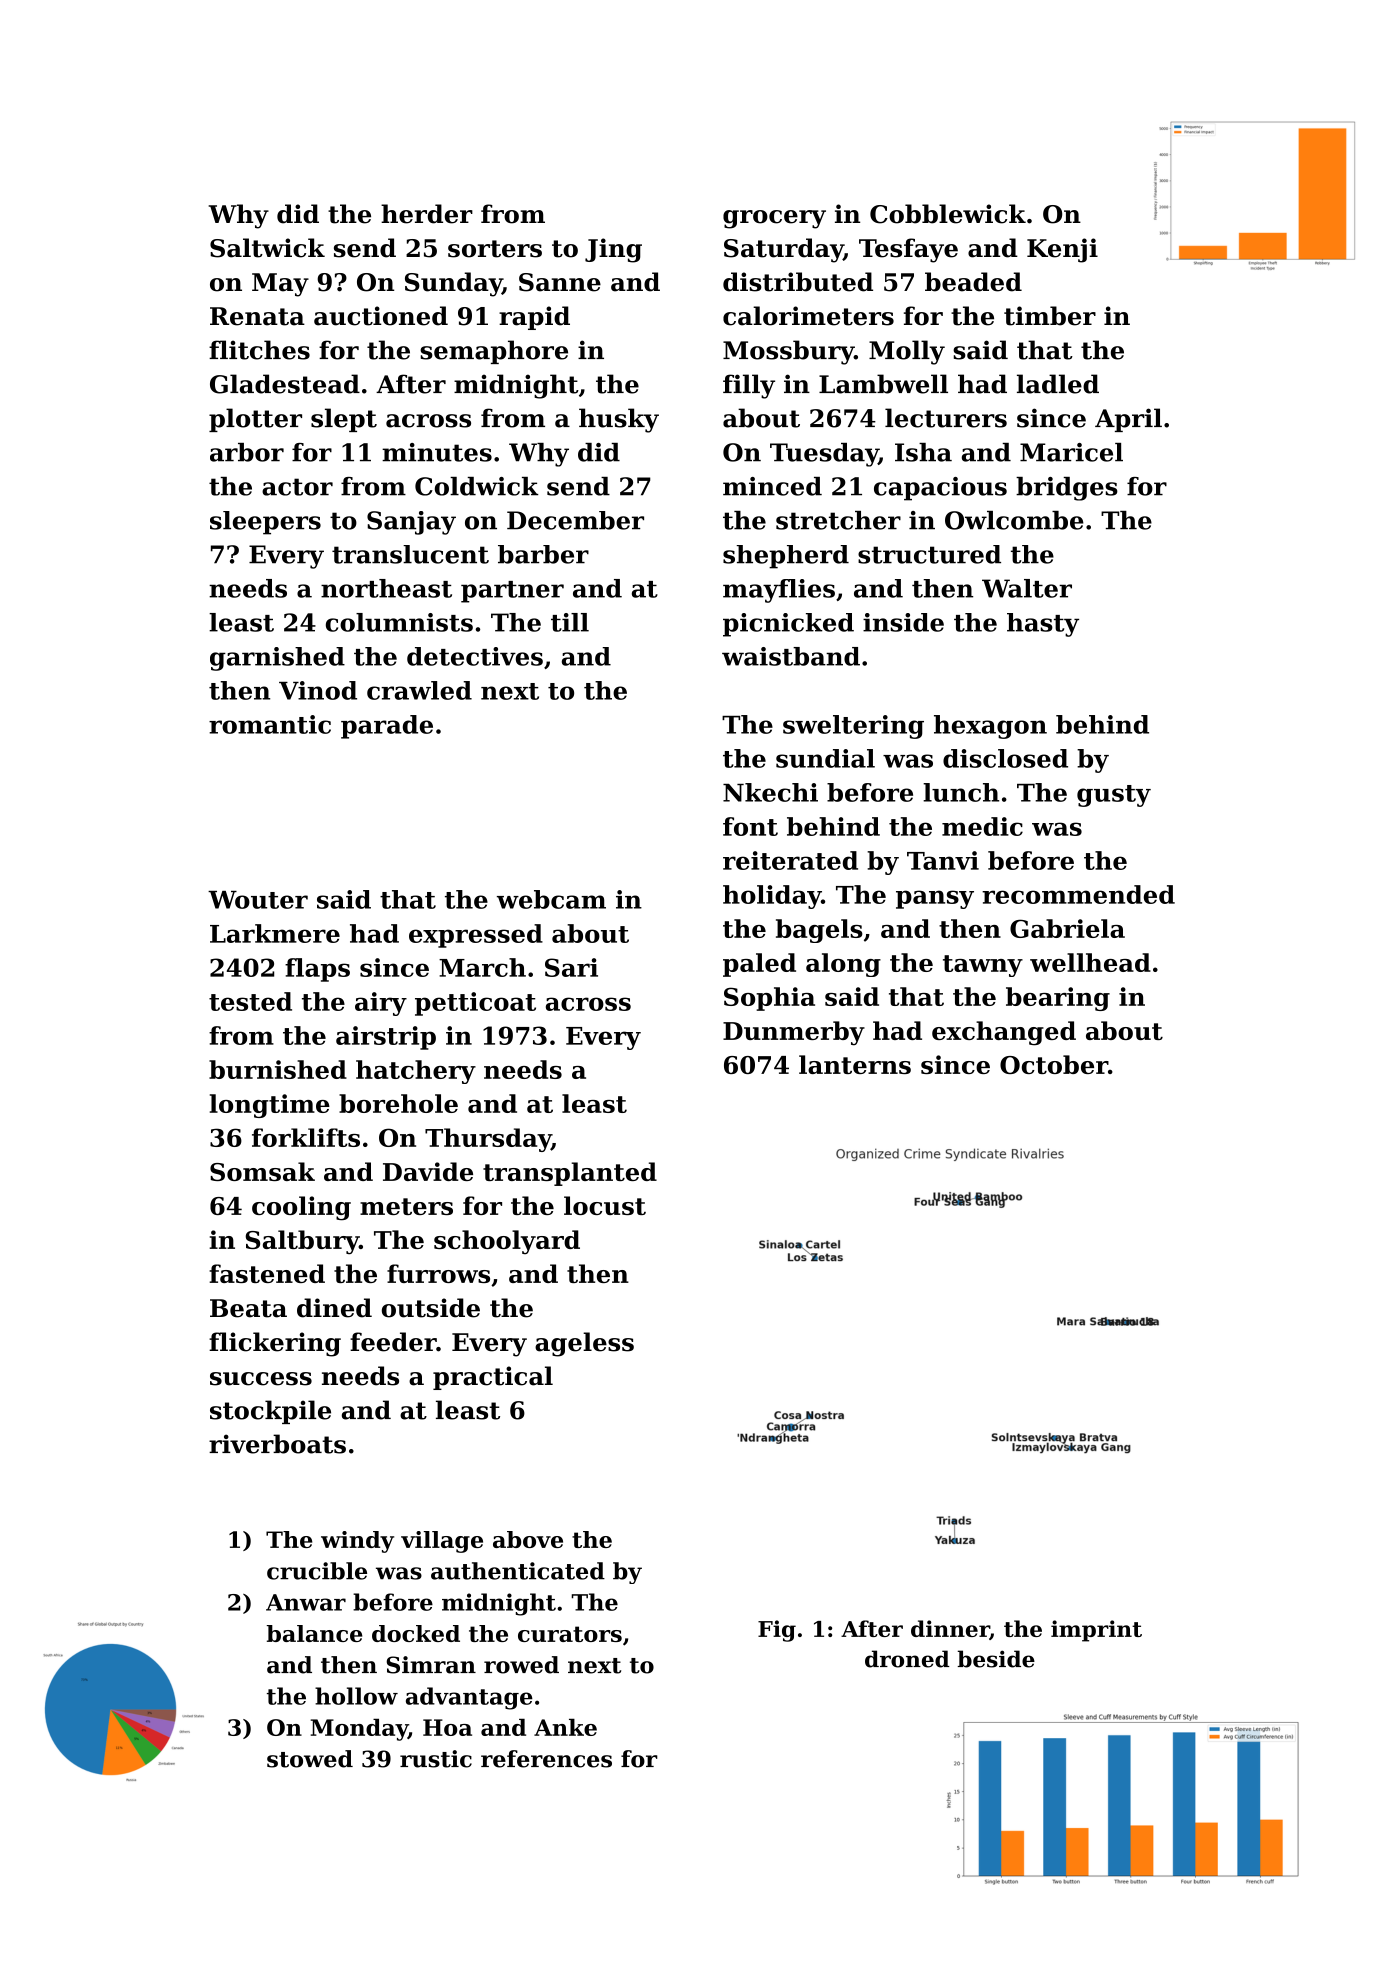 The height and width of the screenshot is (1969, 1386). Describe the element at coordinates (605, 1205) in the screenshot. I see `locust` at that location.
